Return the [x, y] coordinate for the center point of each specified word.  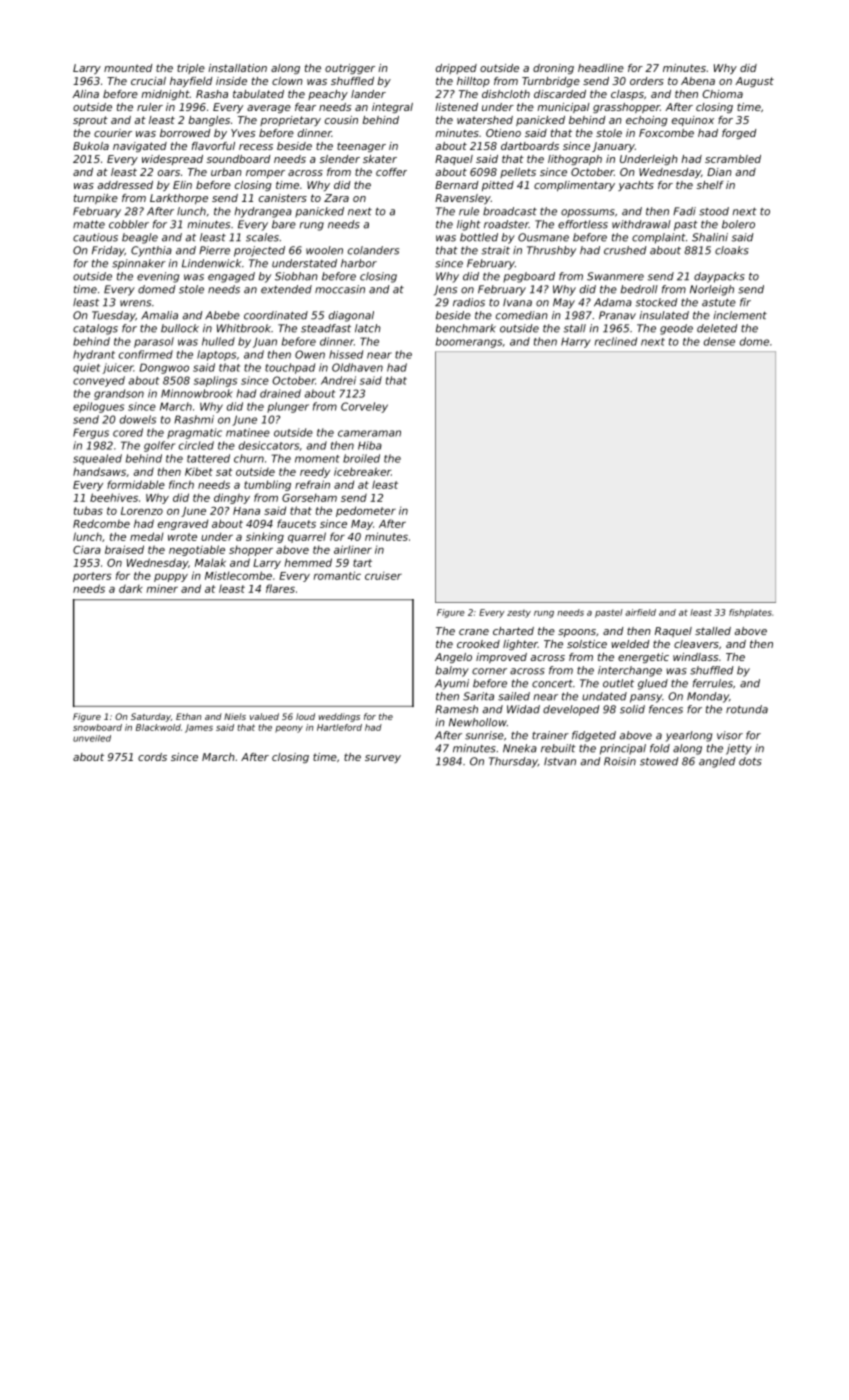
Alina [85, 94]
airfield [640, 612]
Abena [698, 81]
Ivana [517, 302]
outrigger [350, 69]
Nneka [520, 748]
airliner [353, 549]
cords [152, 757]
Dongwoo [164, 368]
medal [147, 536]
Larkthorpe [179, 199]
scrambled [733, 159]
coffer [391, 172]
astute [719, 302]
